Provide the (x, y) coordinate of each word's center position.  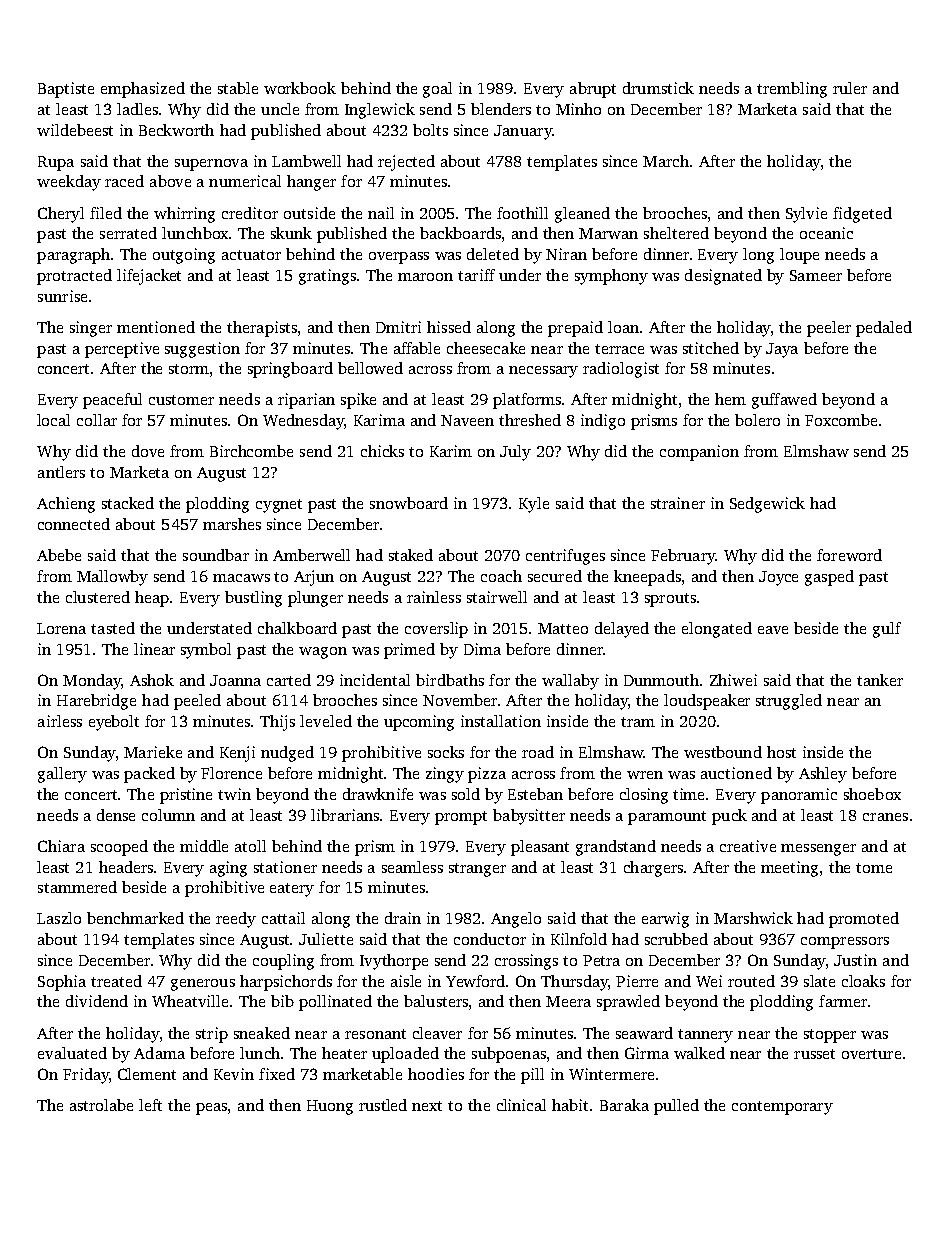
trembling (792, 90)
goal (437, 90)
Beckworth (176, 130)
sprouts (670, 600)
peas (211, 1109)
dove (148, 451)
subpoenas (509, 1055)
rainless (434, 597)
